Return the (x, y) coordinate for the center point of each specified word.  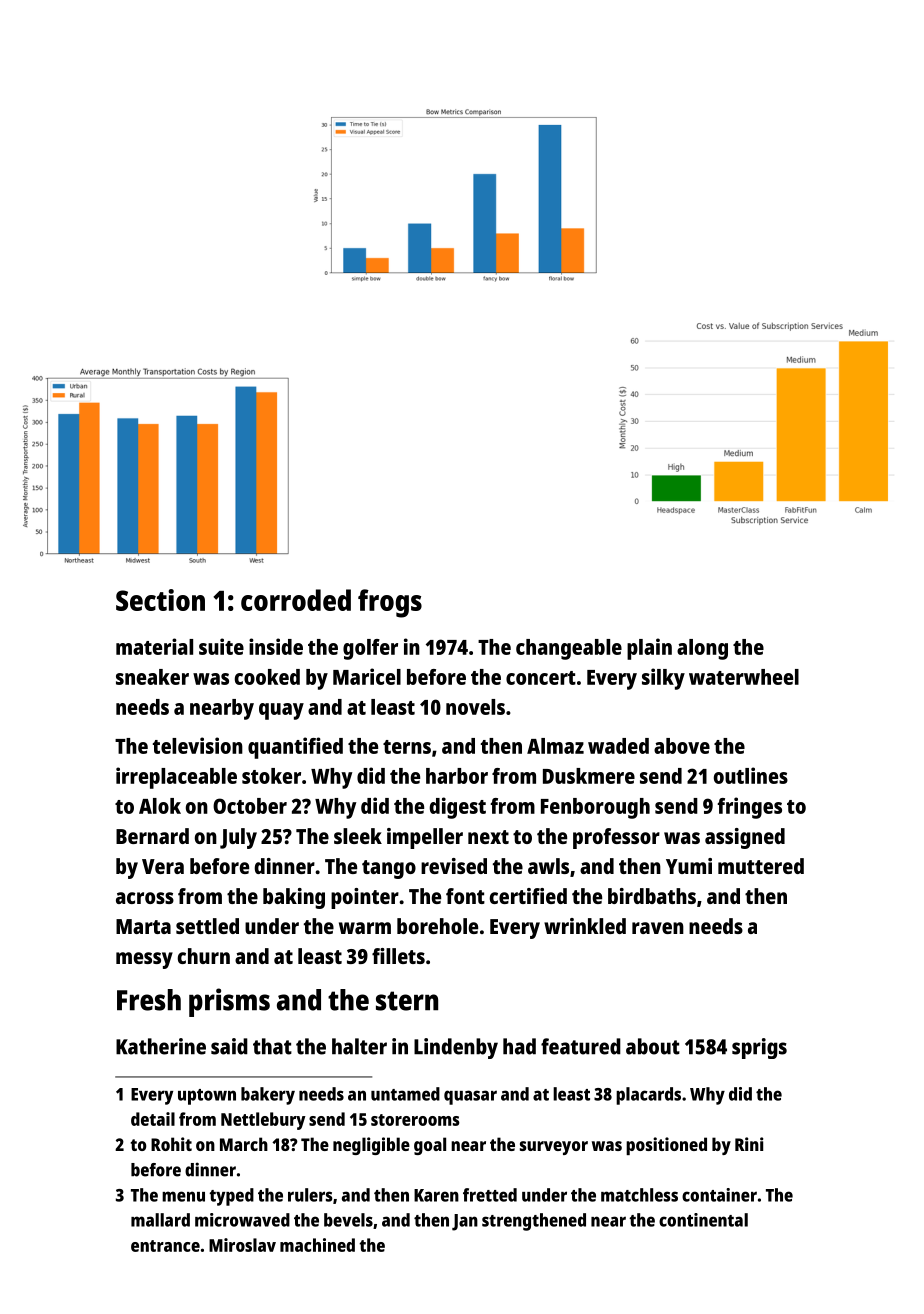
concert (541, 678)
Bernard (152, 836)
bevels (348, 1220)
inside (276, 646)
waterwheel (744, 677)
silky (663, 679)
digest (458, 808)
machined (317, 1245)
